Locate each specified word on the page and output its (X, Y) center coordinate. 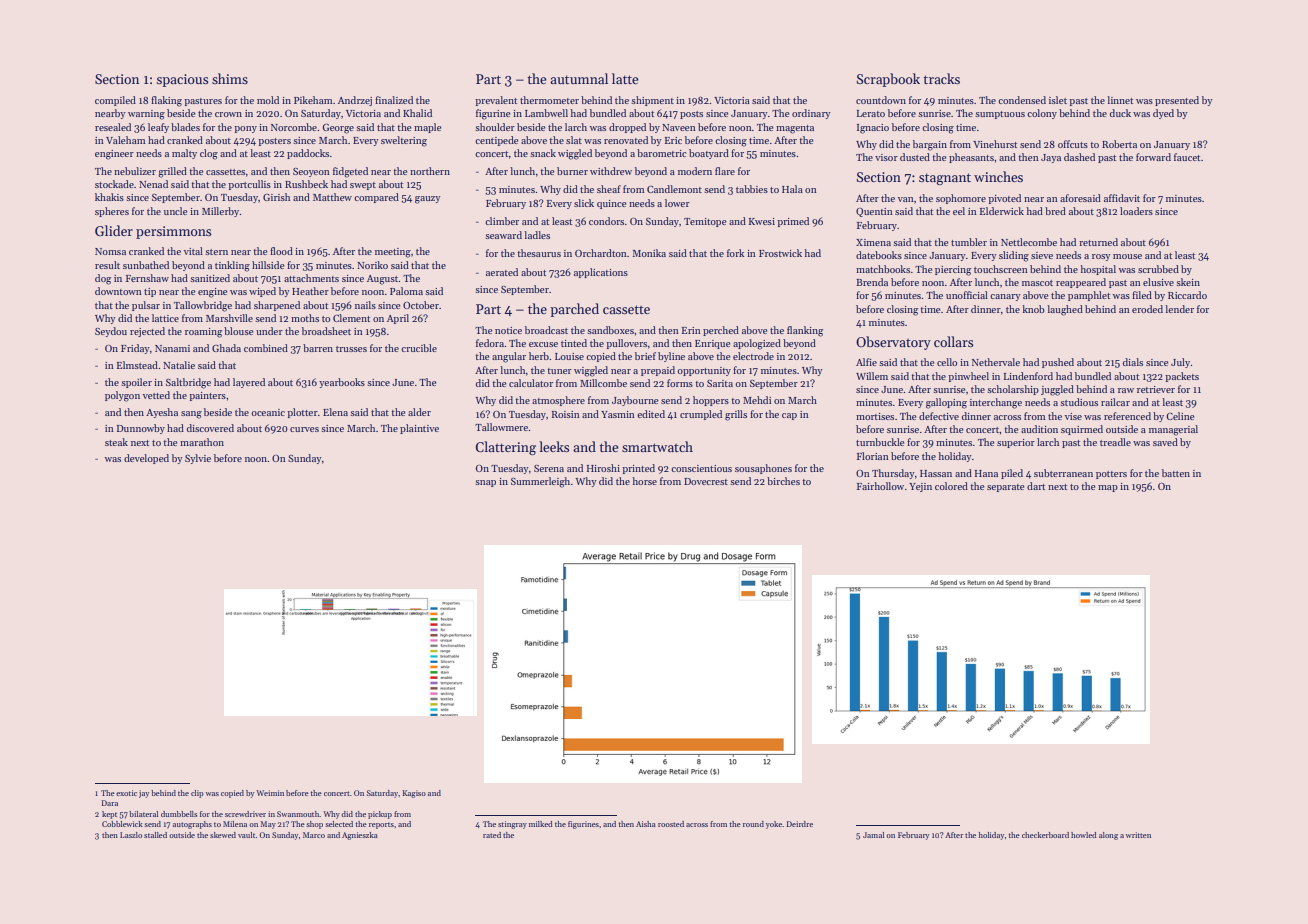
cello (947, 362)
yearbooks (342, 383)
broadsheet (326, 331)
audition (1039, 429)
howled (1084, 835)
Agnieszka (360, 836)
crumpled (701, 415)
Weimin (270, 793)
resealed (113, 127)
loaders (1136, 211)
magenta (795, 129)
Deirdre (800, 824)
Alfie (866, 362)
